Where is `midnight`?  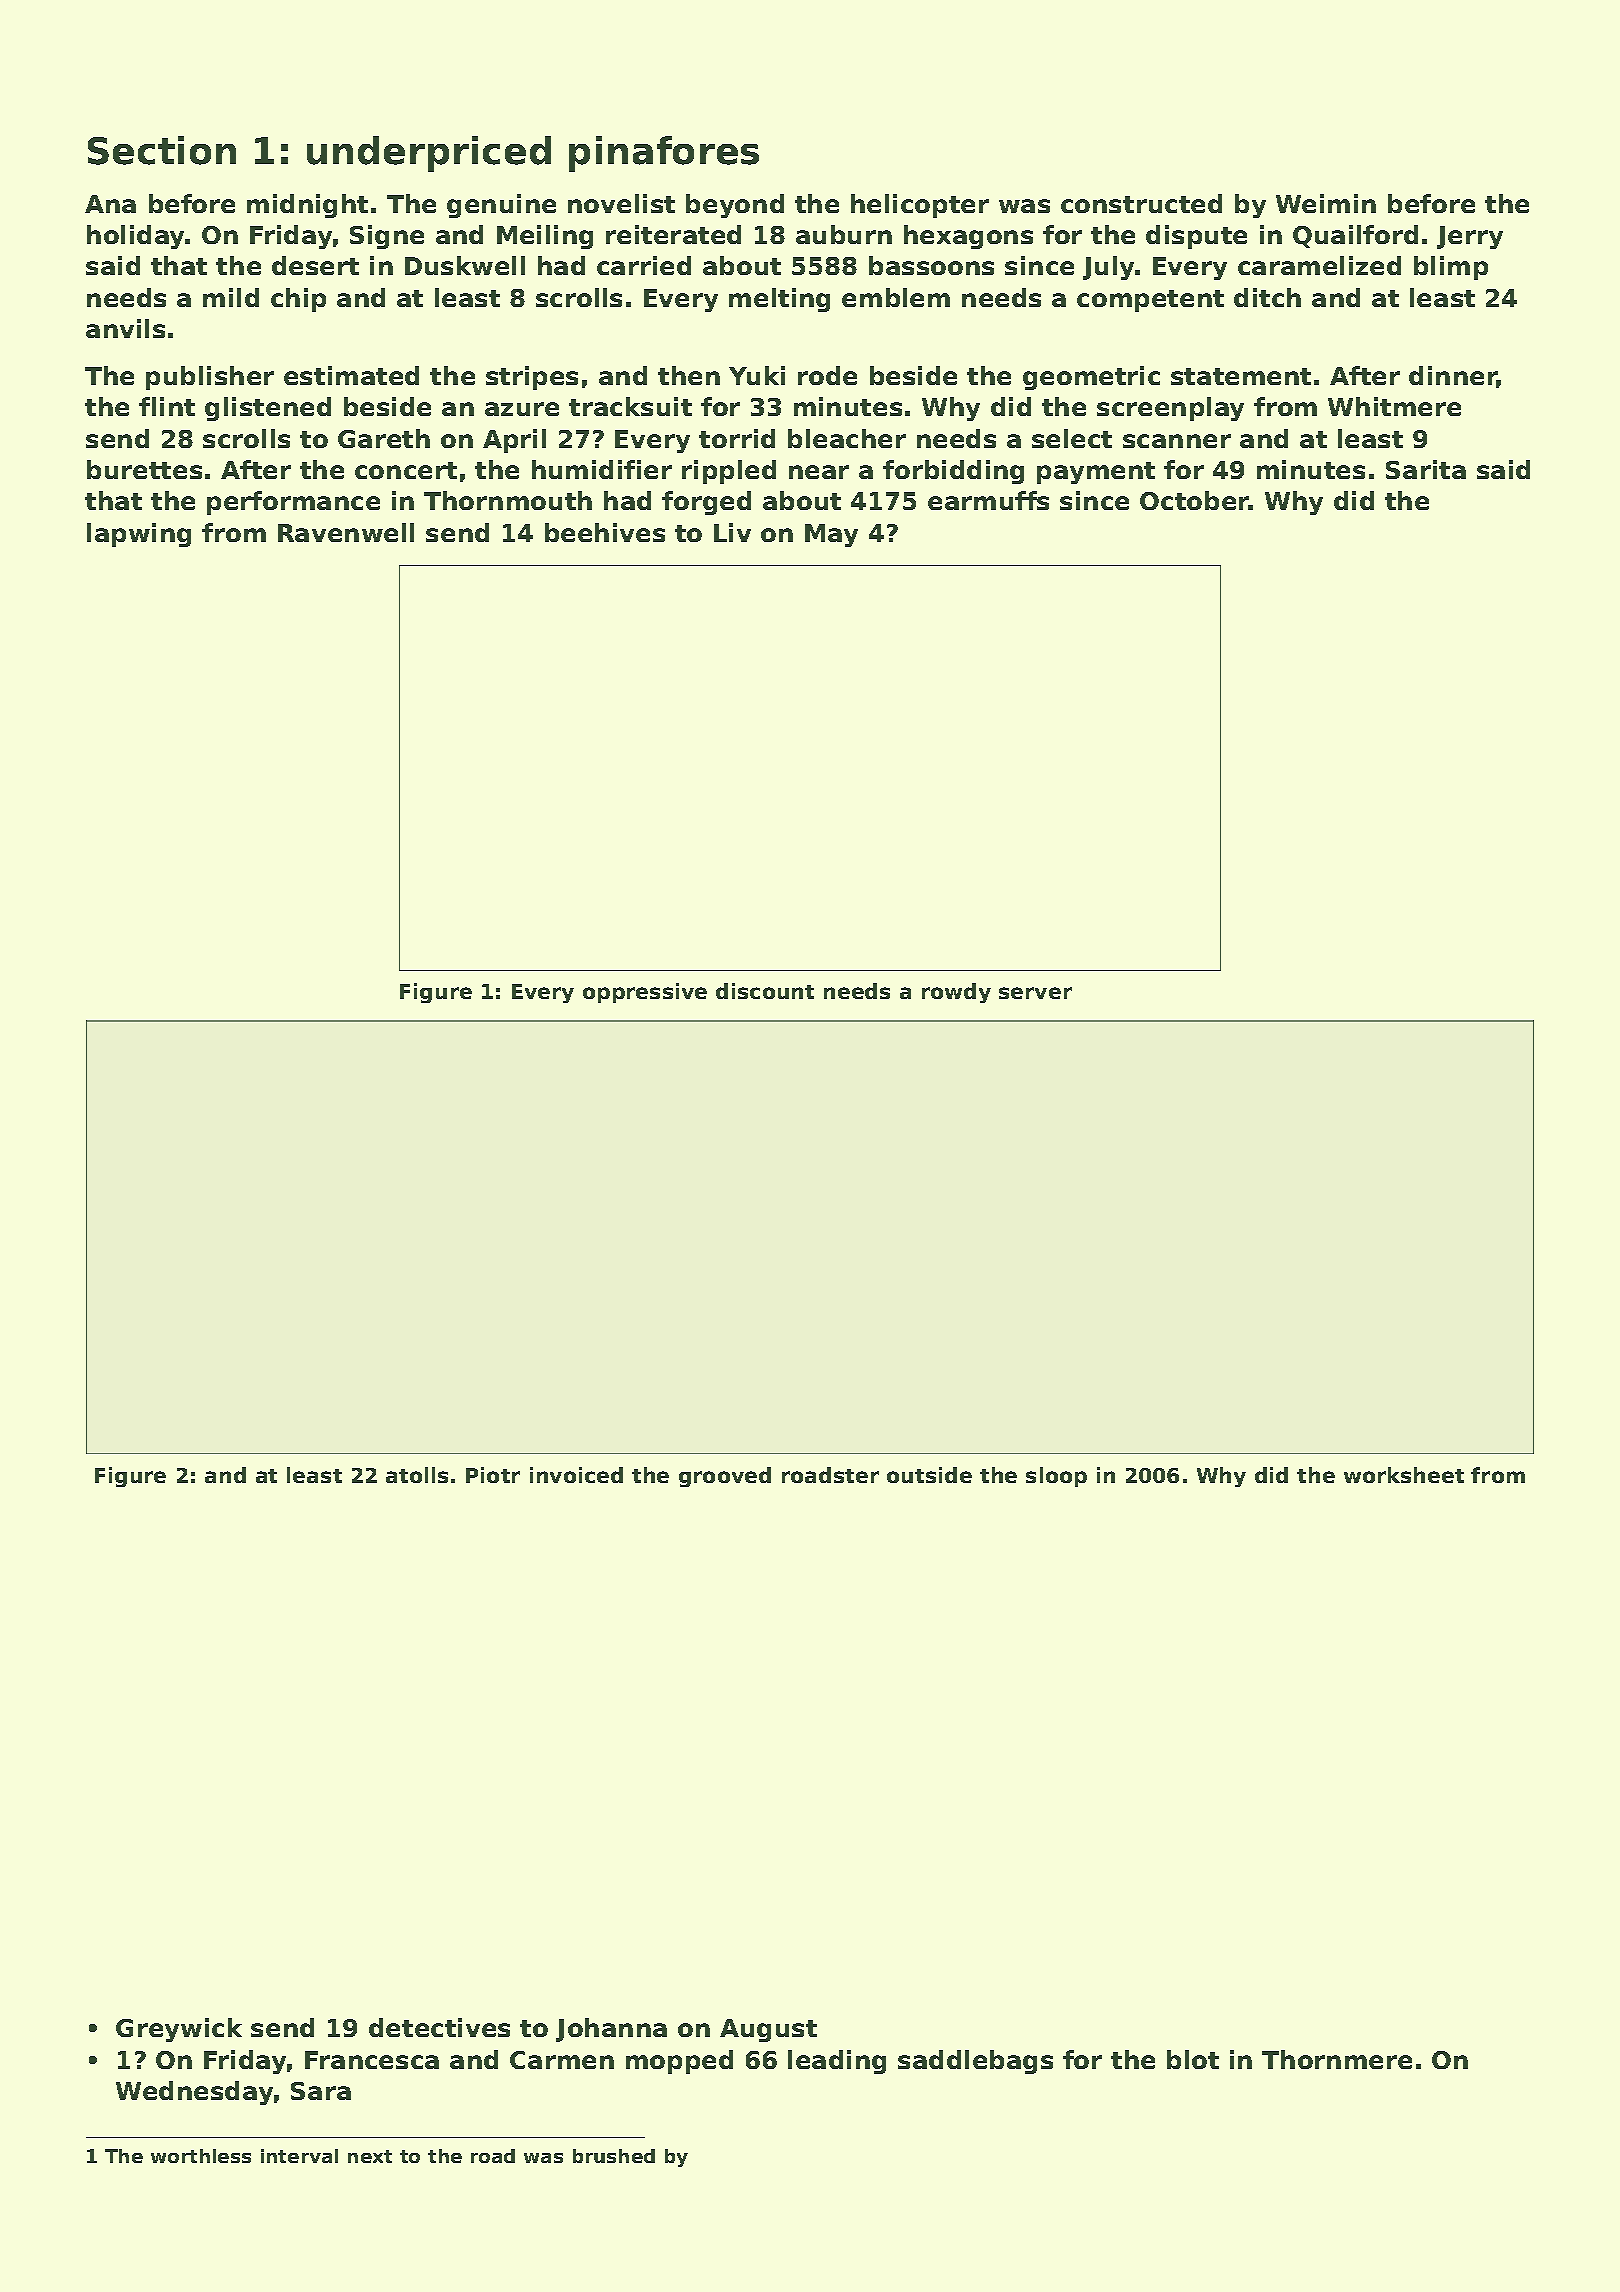
midnight is located at coordinates (307, 206).
